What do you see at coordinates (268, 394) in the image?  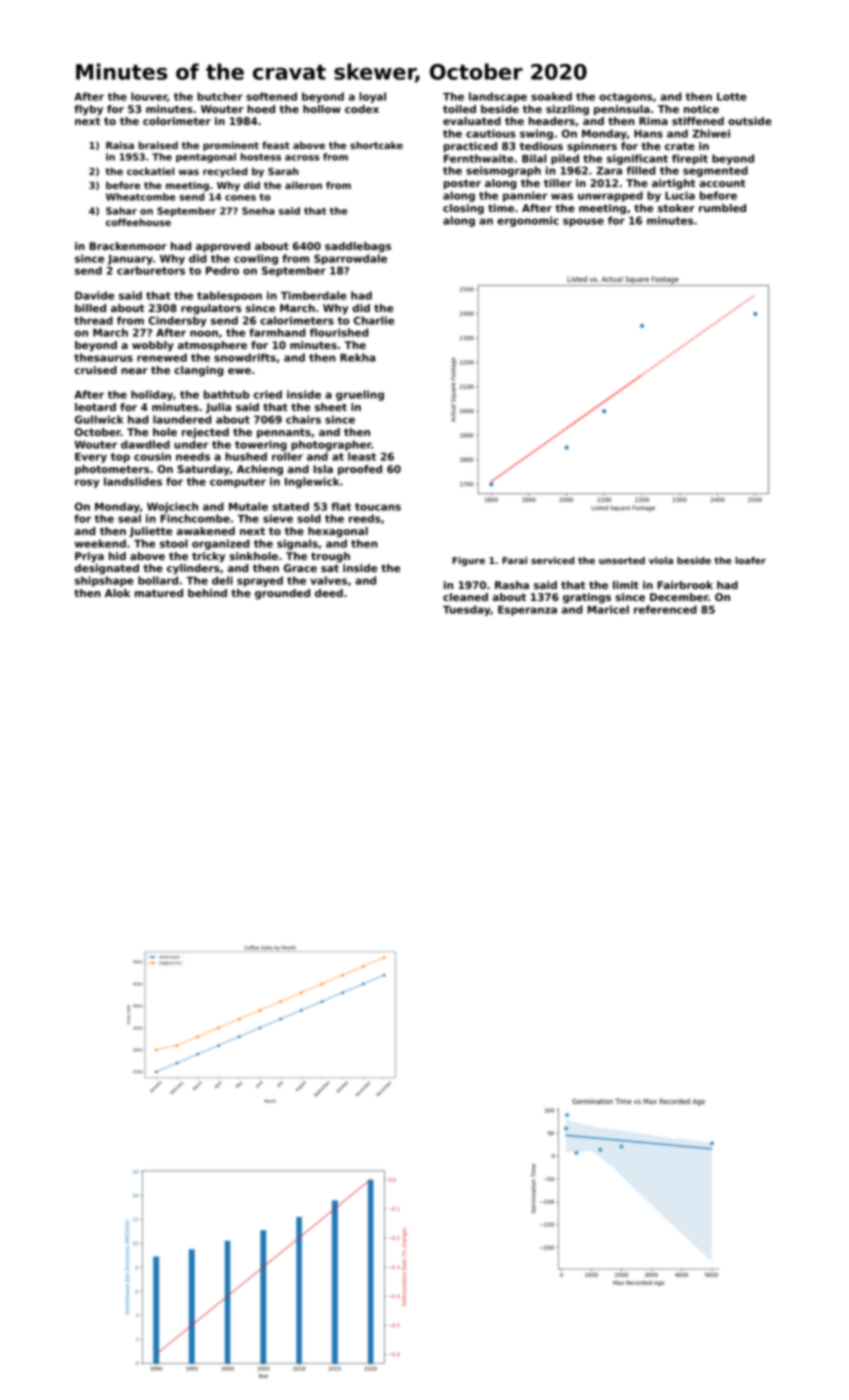 I see `cried` at bounding box center [268, 394].
